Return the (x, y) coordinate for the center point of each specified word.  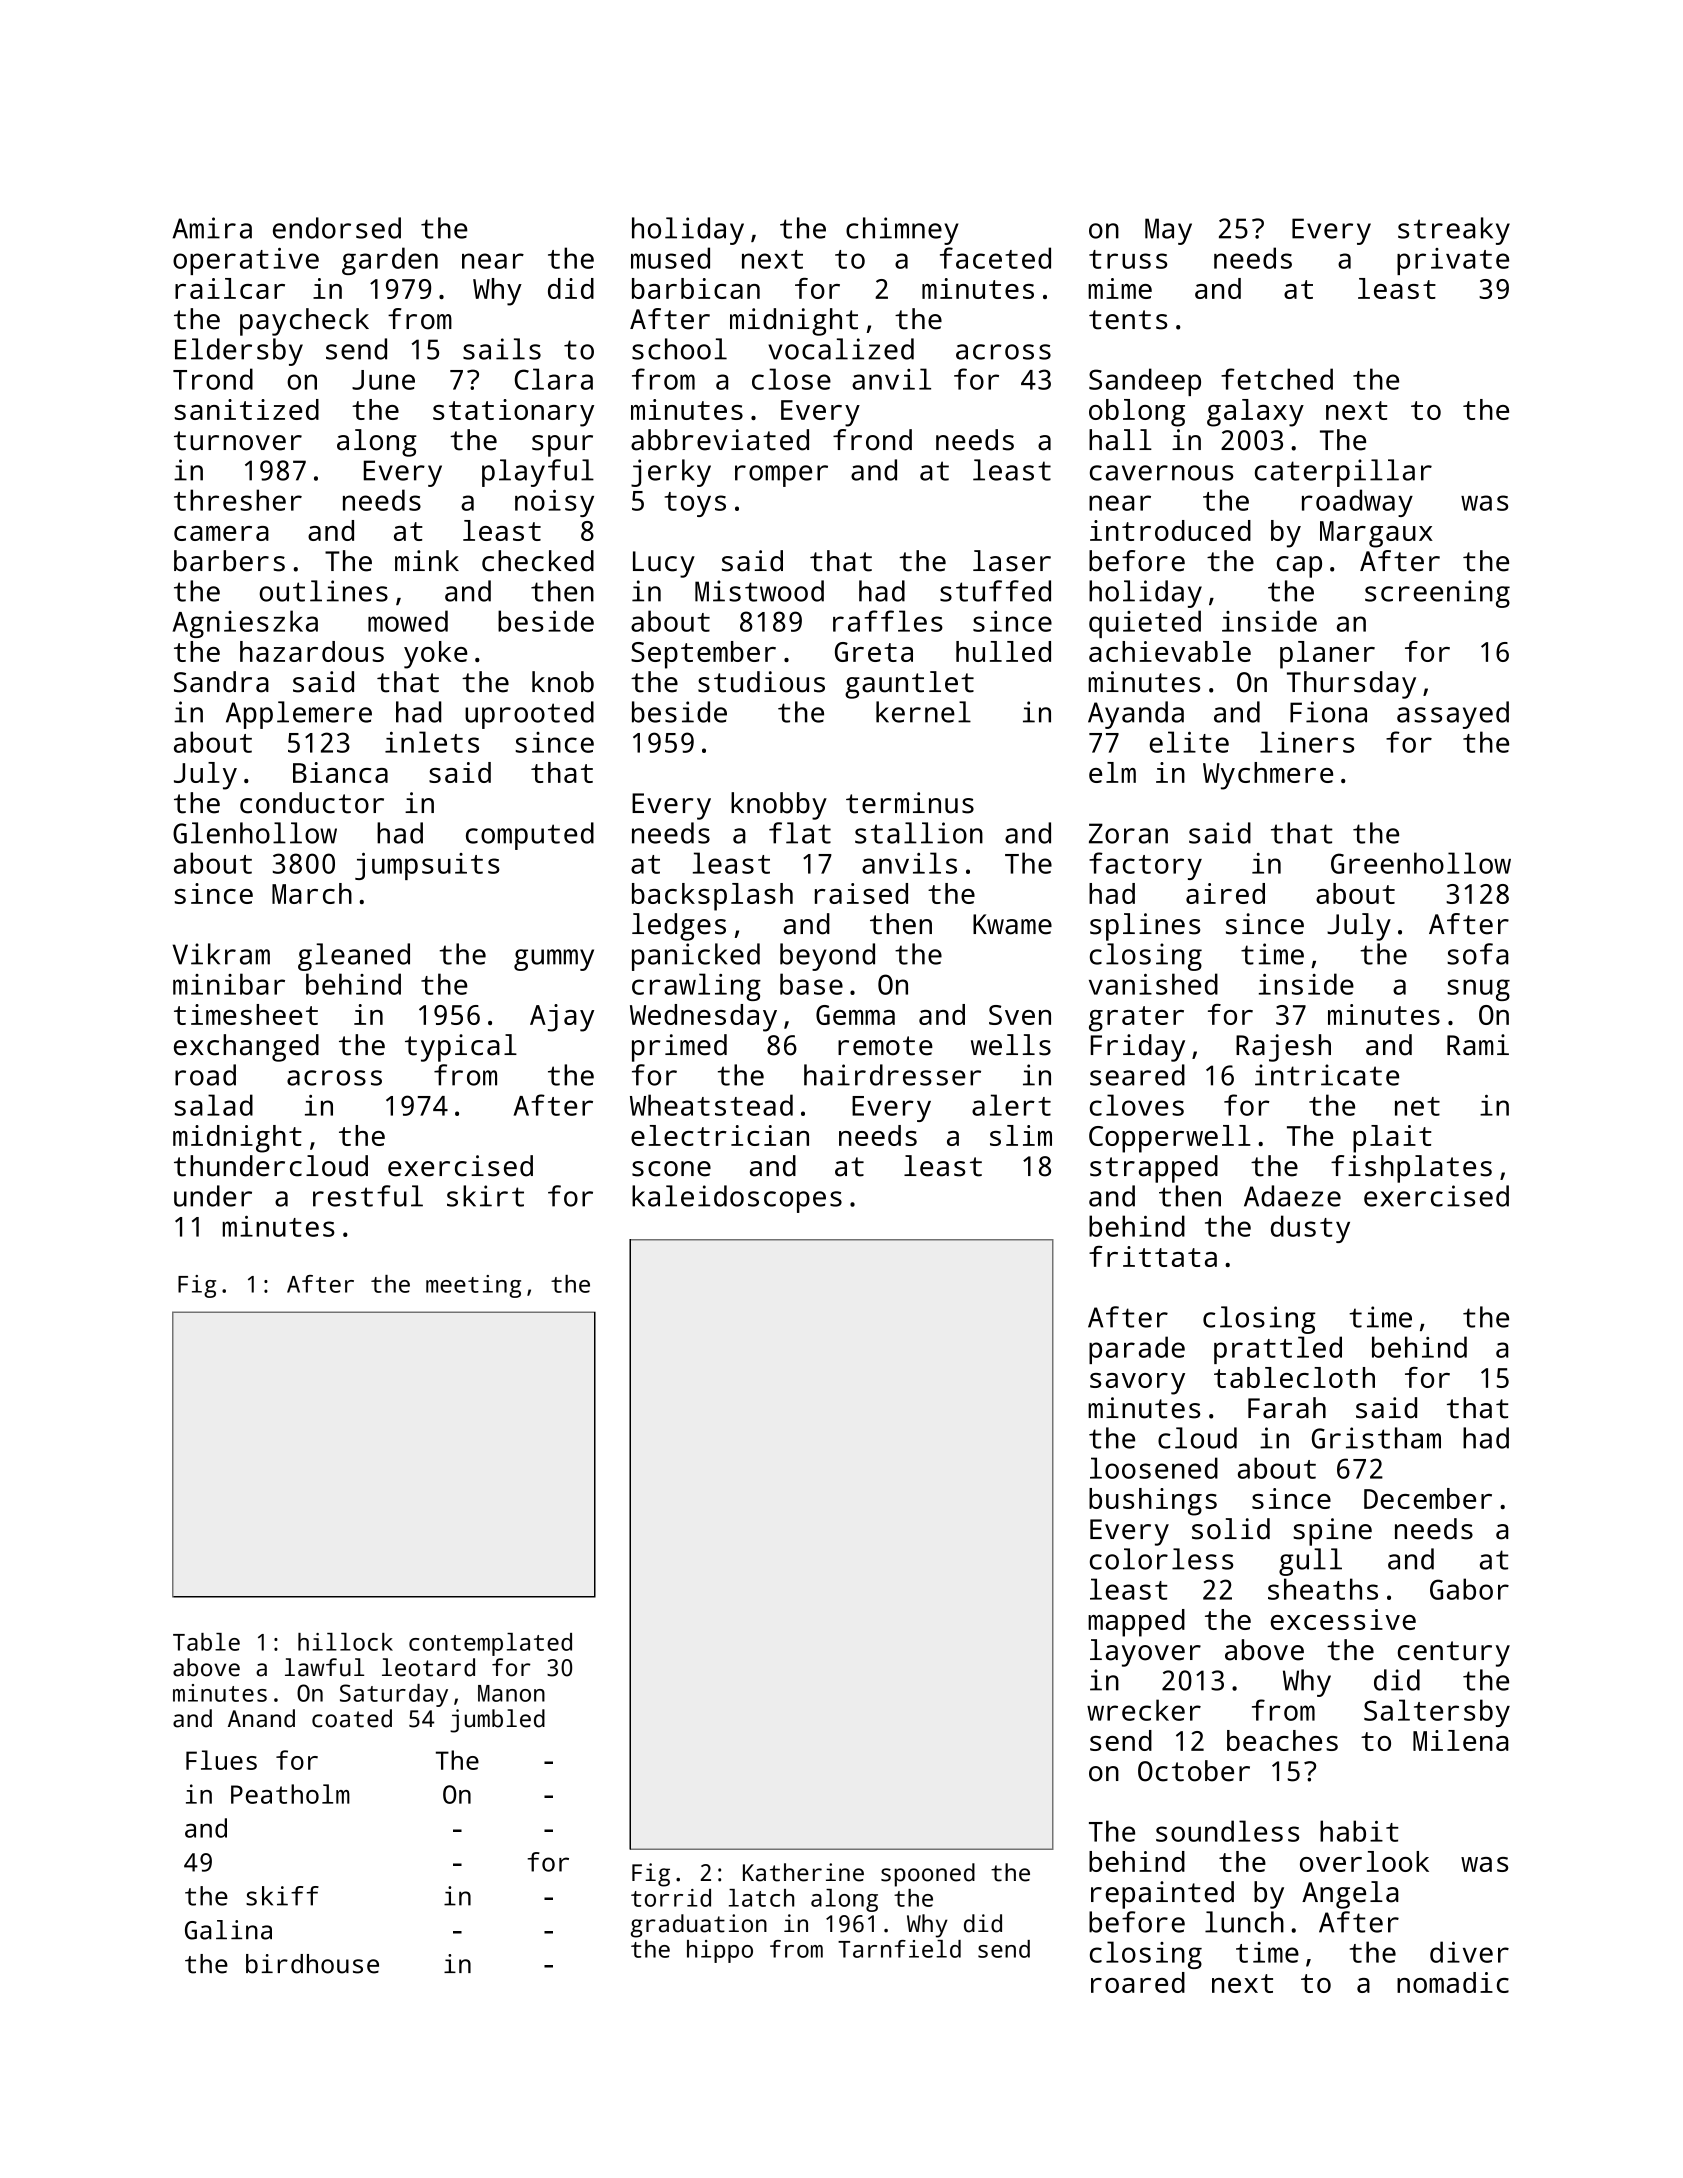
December (1428, 1498)
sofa (1477, 954)
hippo (720, 1951)
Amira (212, 228)
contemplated (490, 1644)
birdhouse (312, 1964)
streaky (1454, 231)
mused (670, 258)
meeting (473, 1286)
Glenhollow (255, 833)
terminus (910, 803)
